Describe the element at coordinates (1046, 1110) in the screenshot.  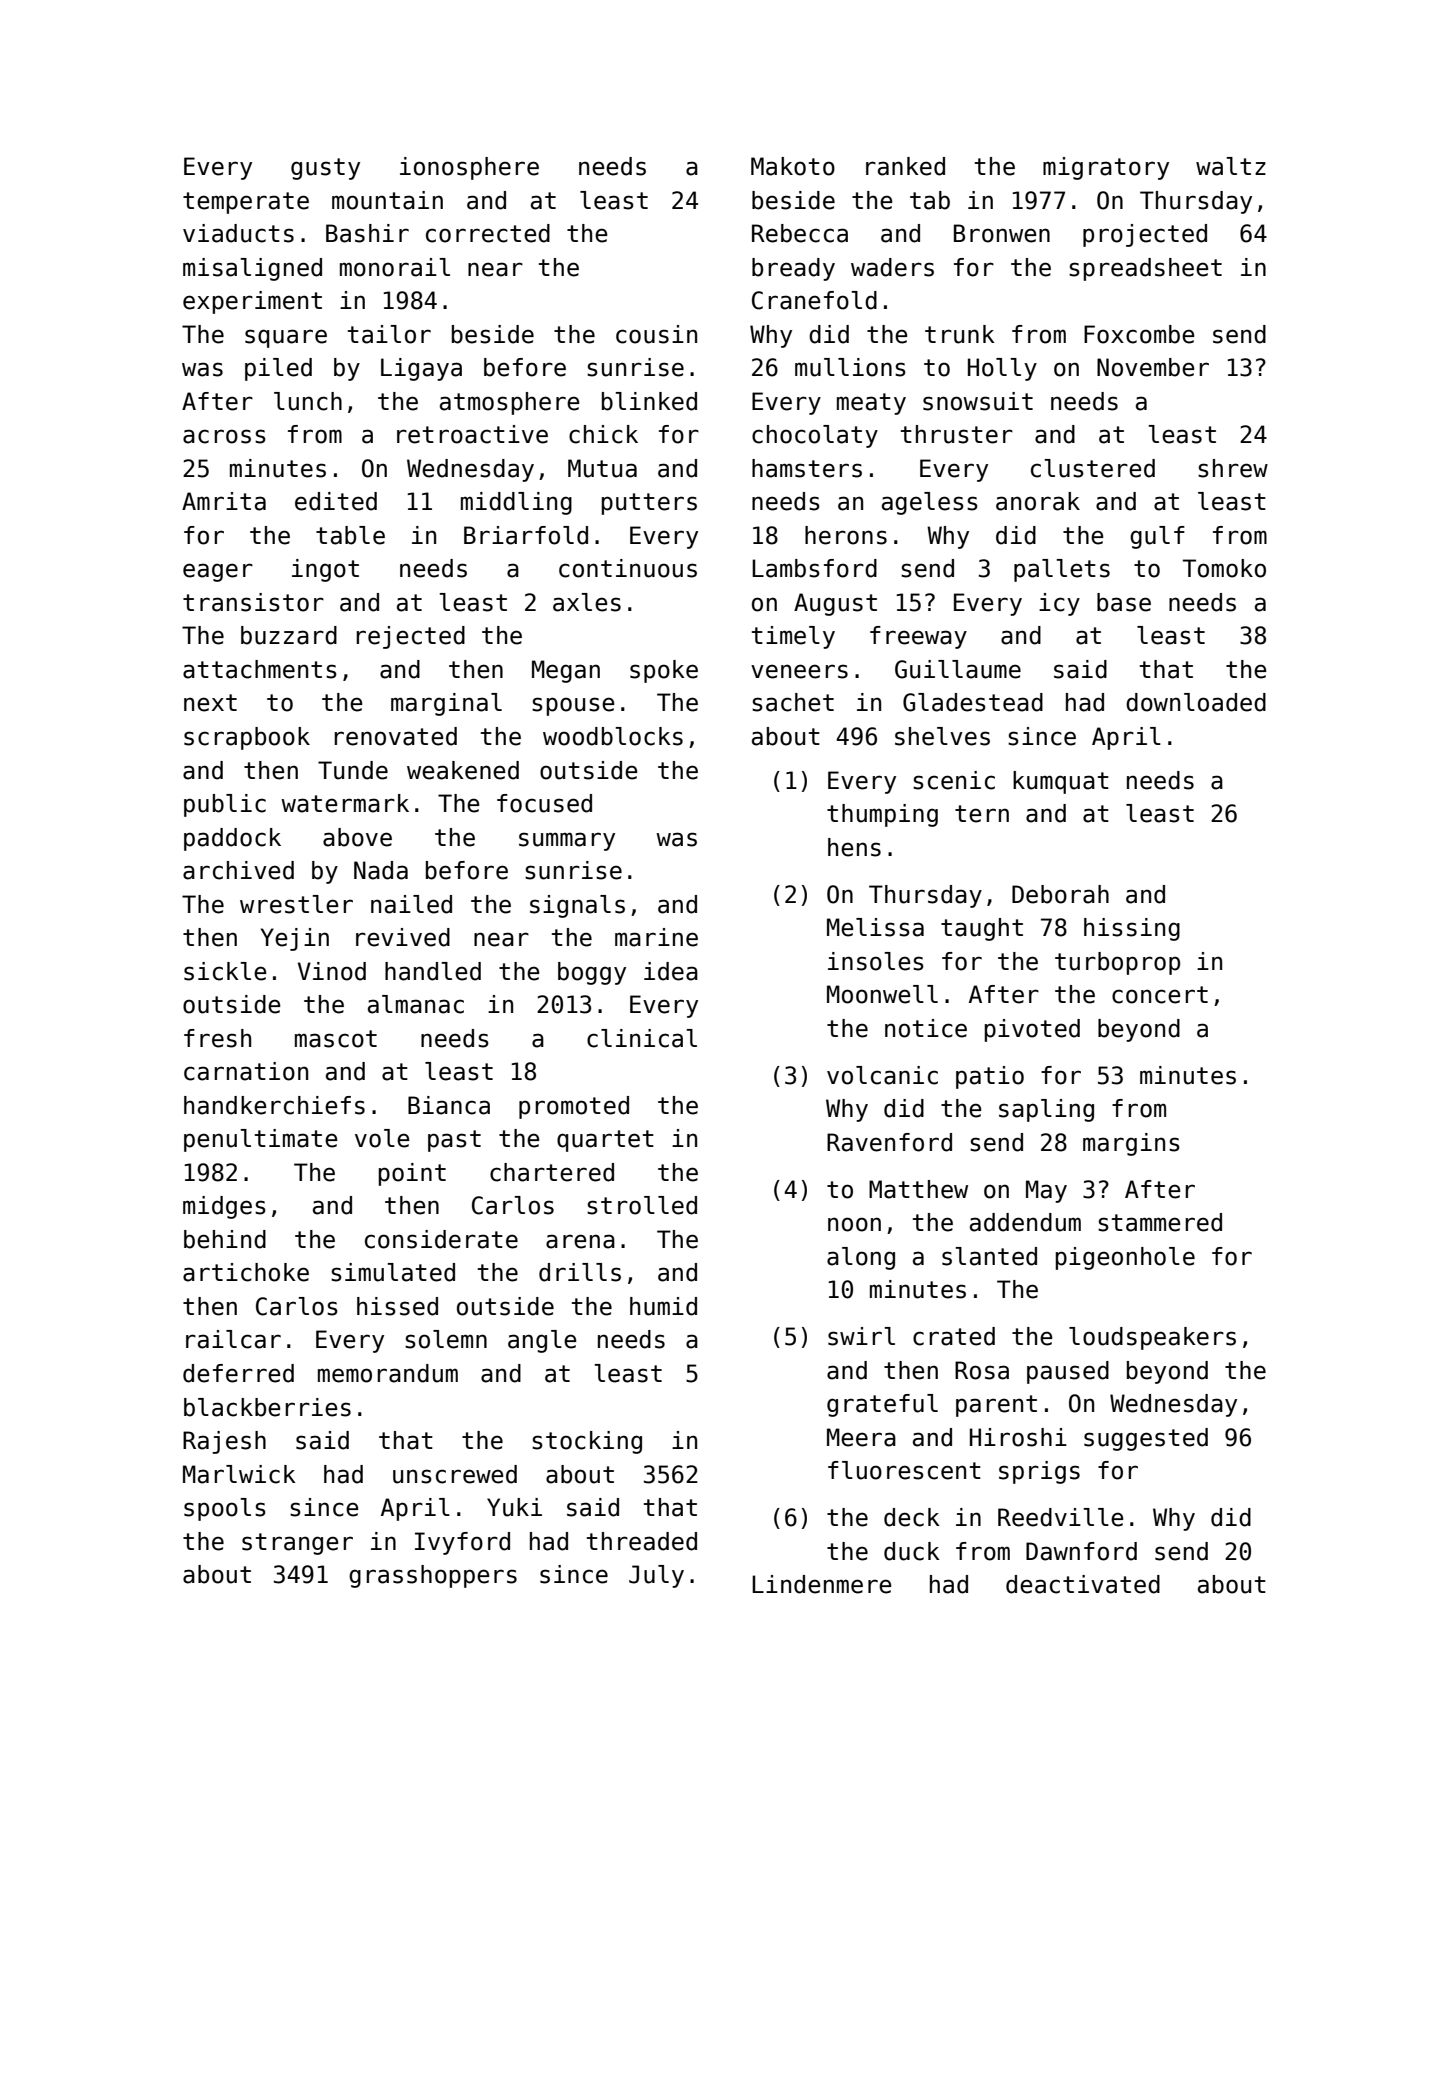
I see `sapling` at that location.
